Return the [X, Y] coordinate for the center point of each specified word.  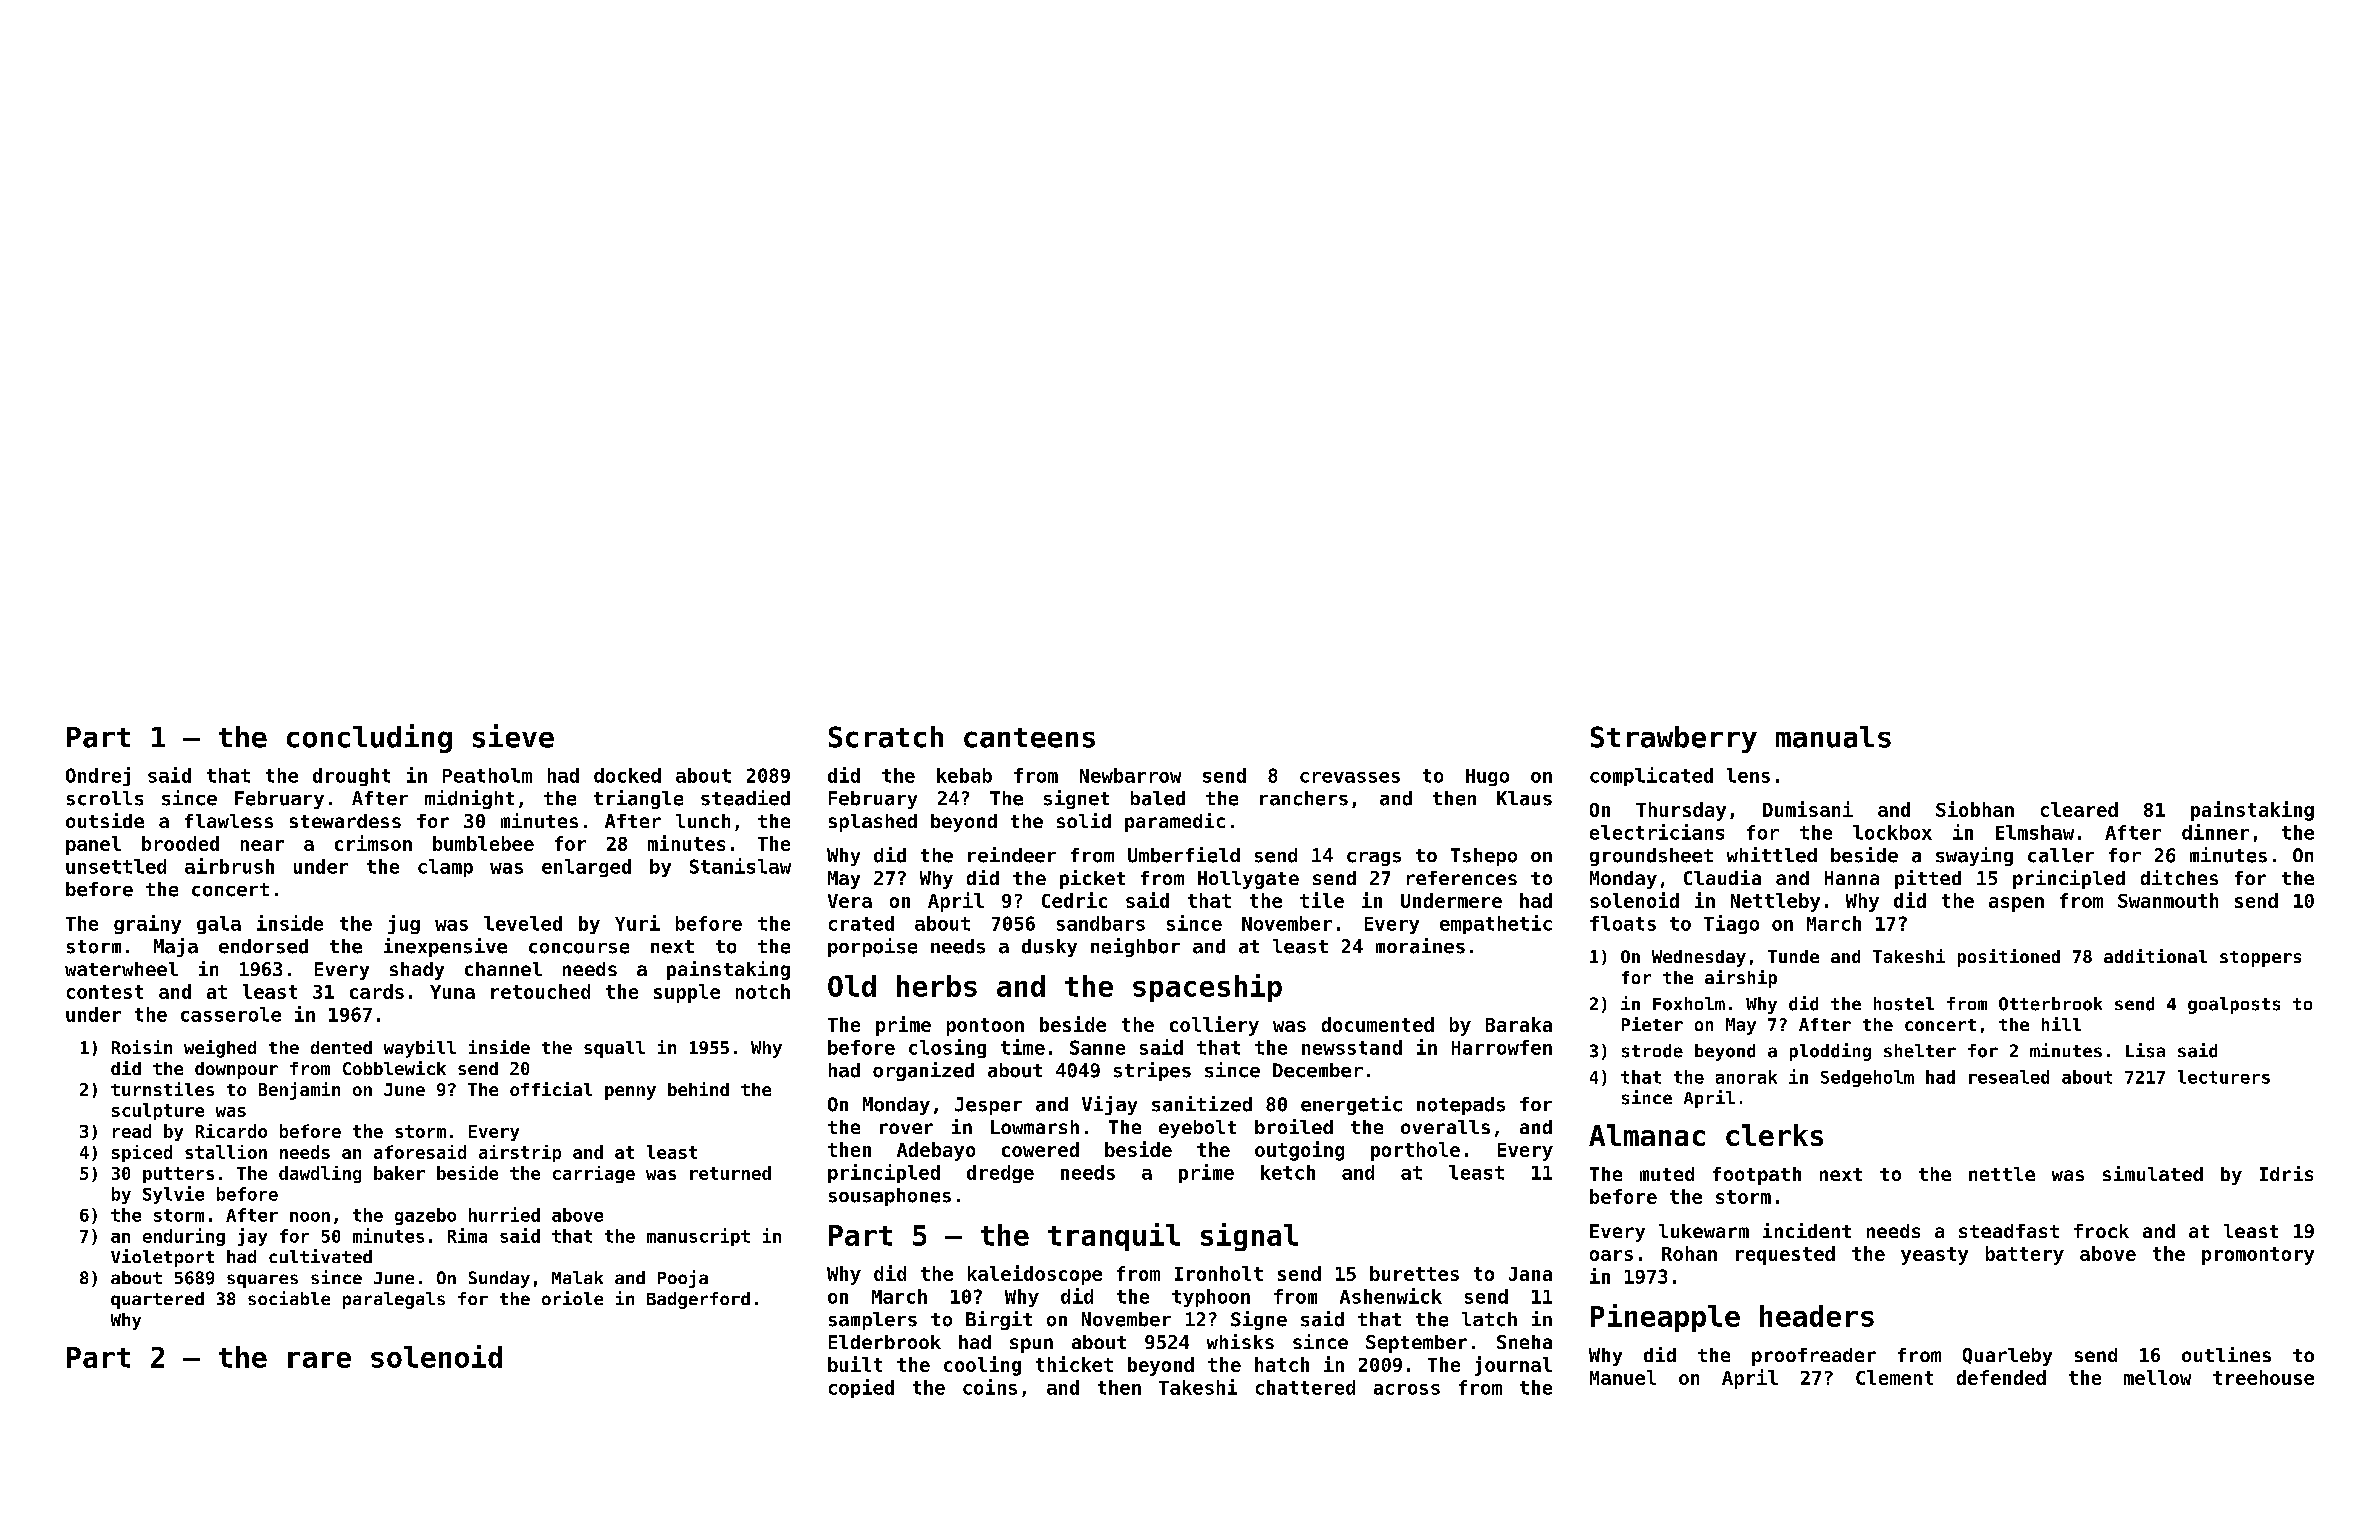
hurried [504, 1214]
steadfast [2009, 1231]
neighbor [1135, 947]
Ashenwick [1391, 1296]
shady [417, 971]
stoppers [2260, 959]
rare [319, 1360]
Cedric [1074, 900]
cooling [982, 1366]
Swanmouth [2168, 900]
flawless [229, 821]
